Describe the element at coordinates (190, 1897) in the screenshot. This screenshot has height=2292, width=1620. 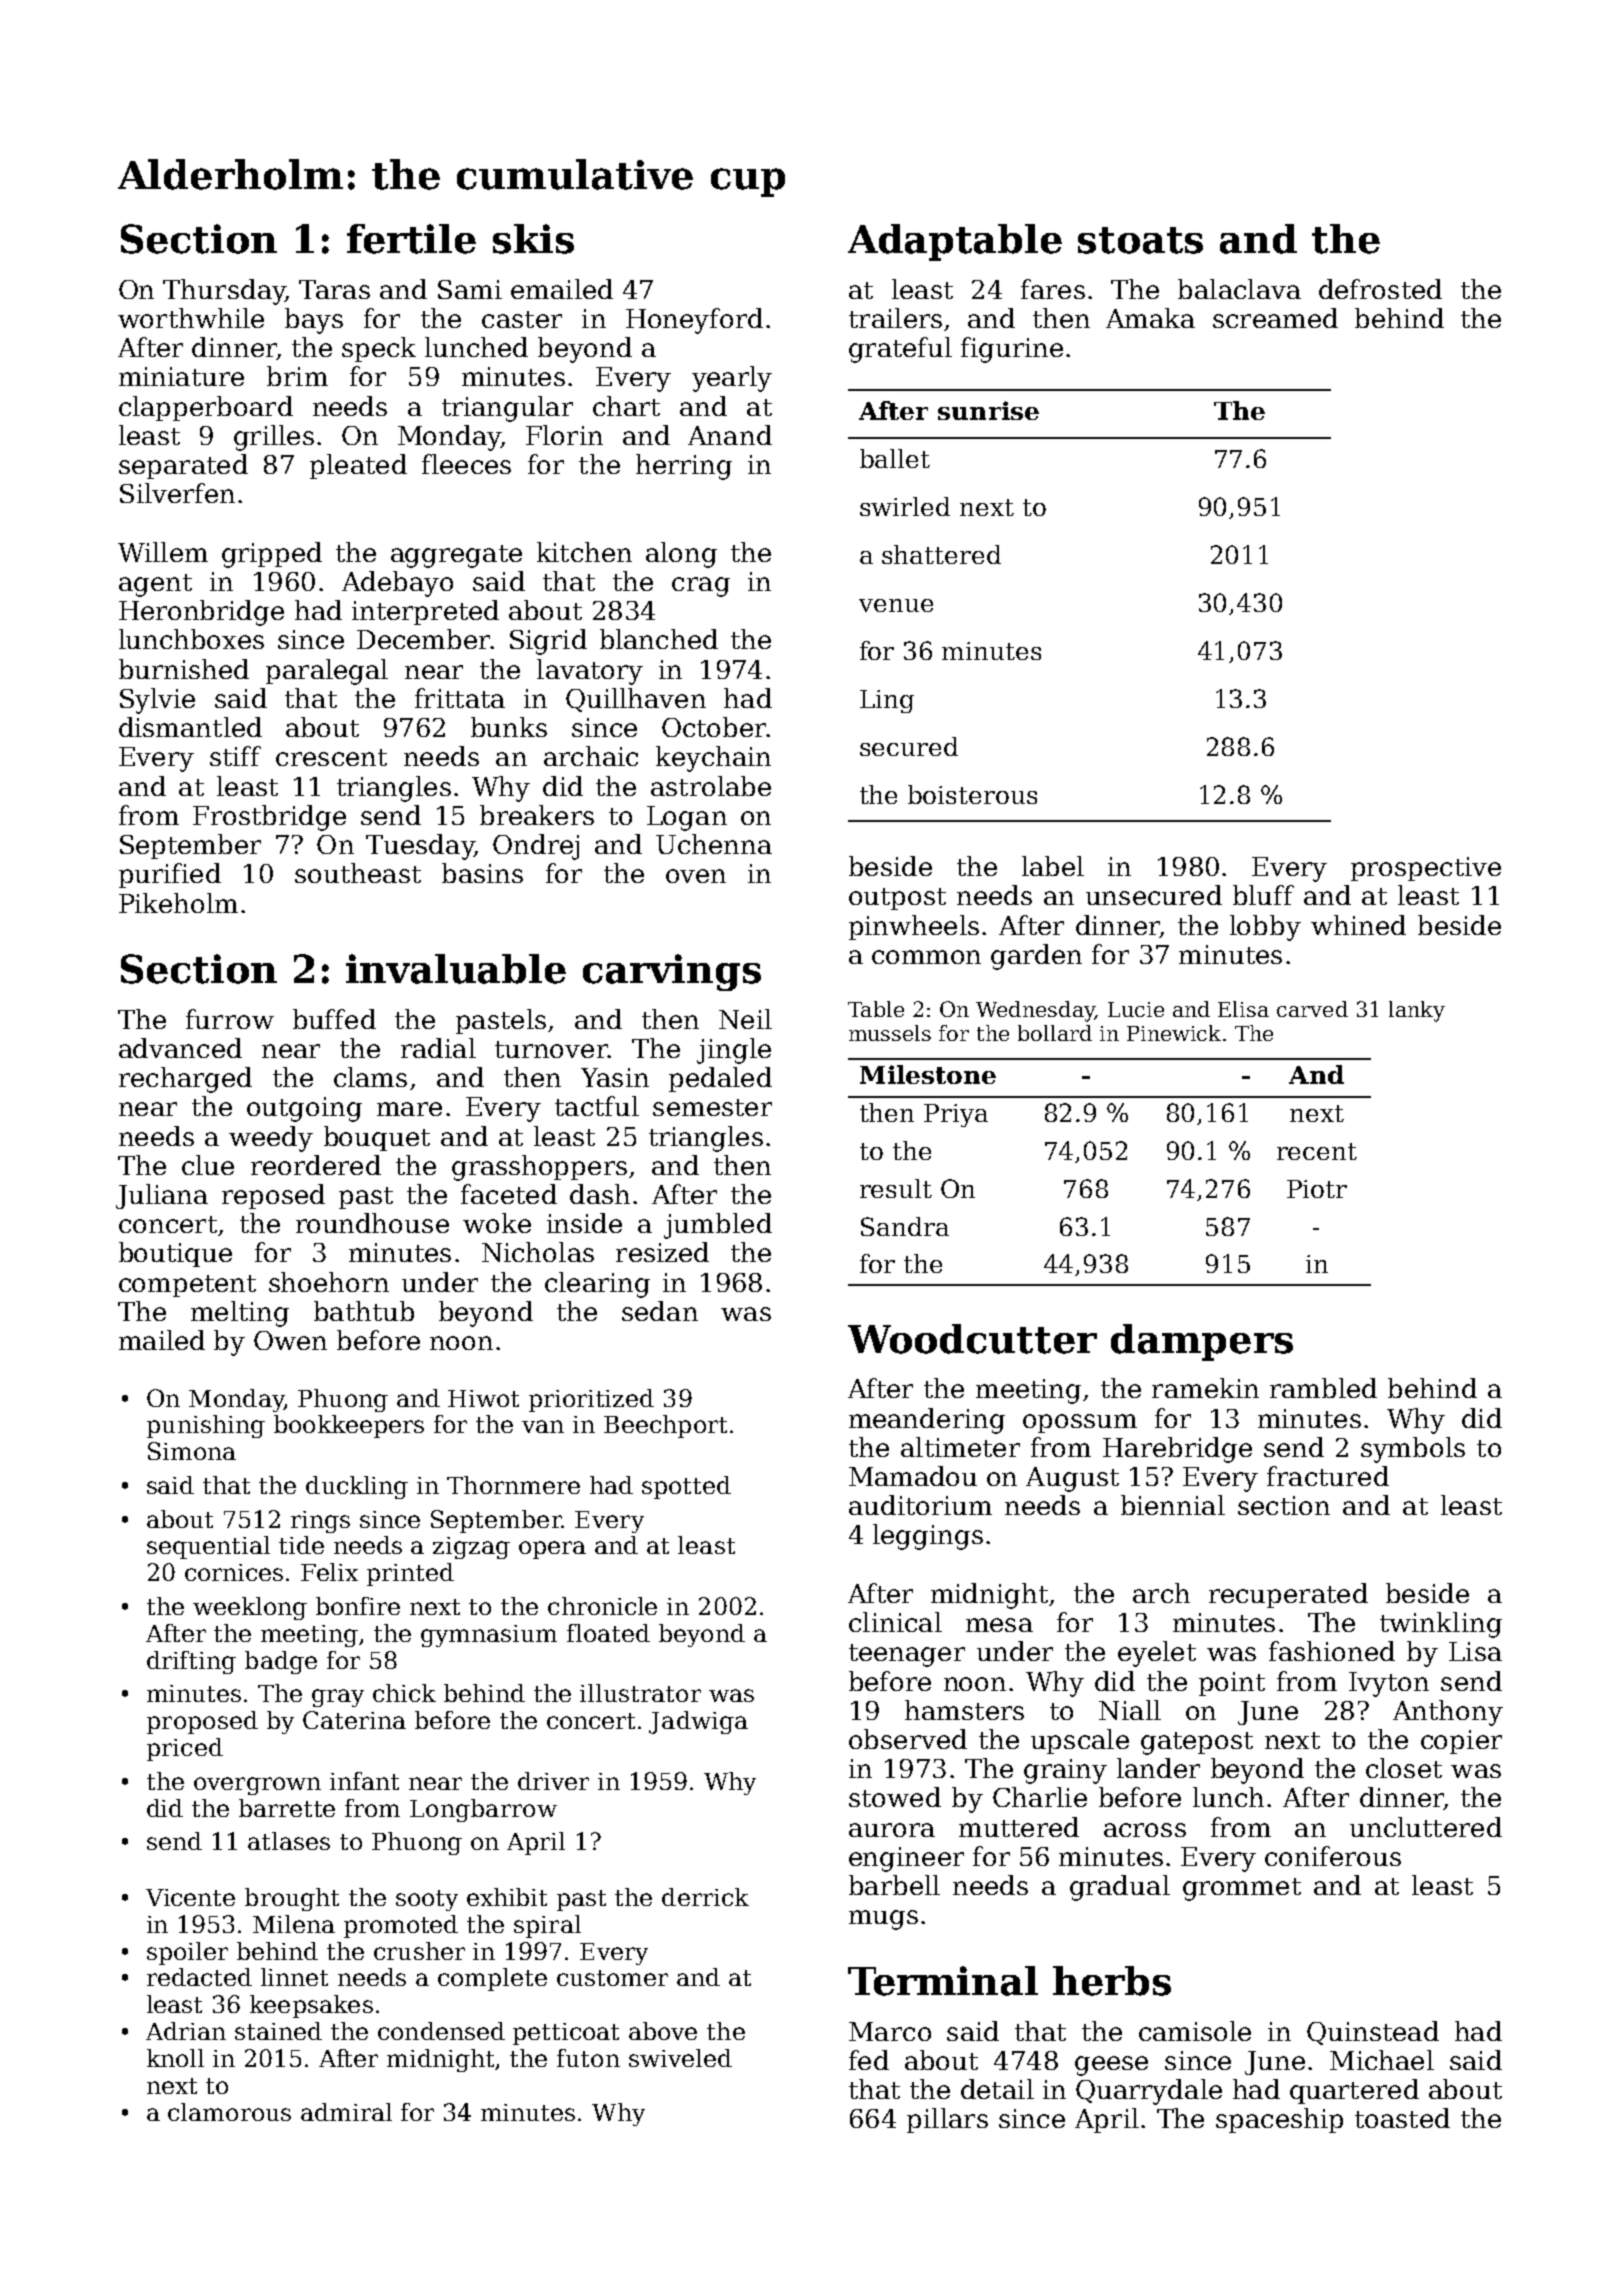
I see `Vicente` at that location.
